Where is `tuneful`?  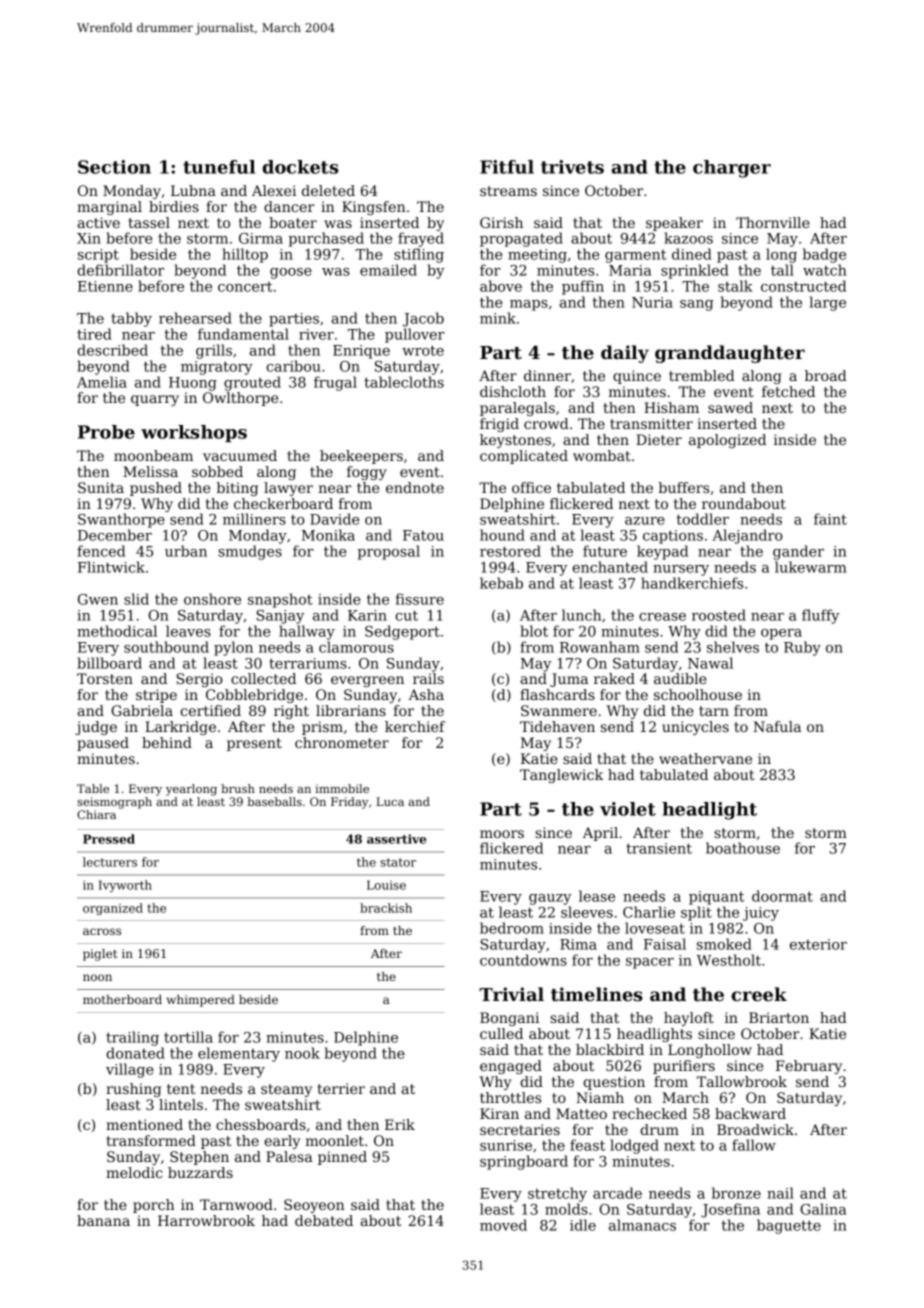
tuneful is located at coordinates (219, 167).
